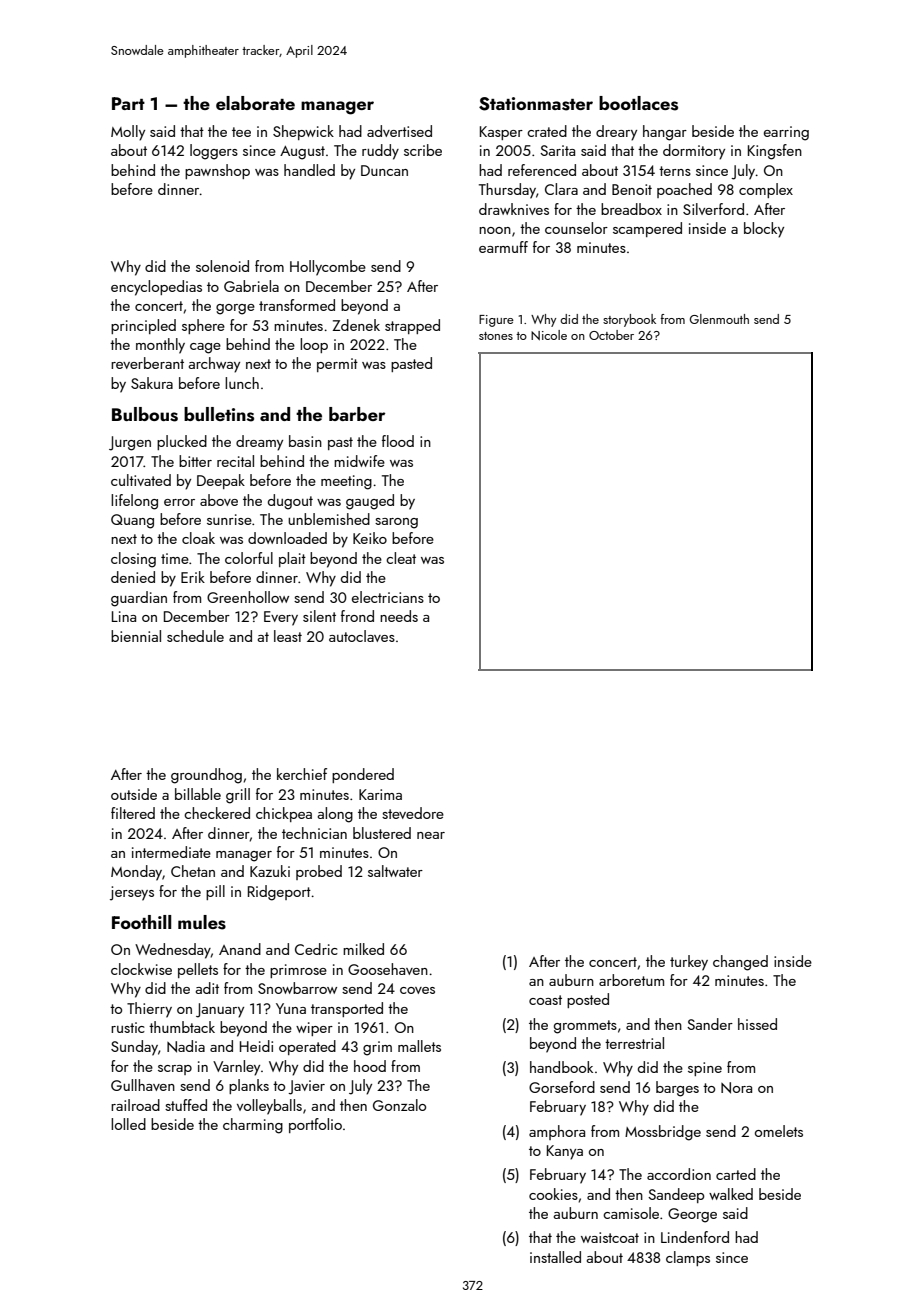 The height and width of the screenshot is (1314, 924). I want to click on needs, so click(399, 616).
